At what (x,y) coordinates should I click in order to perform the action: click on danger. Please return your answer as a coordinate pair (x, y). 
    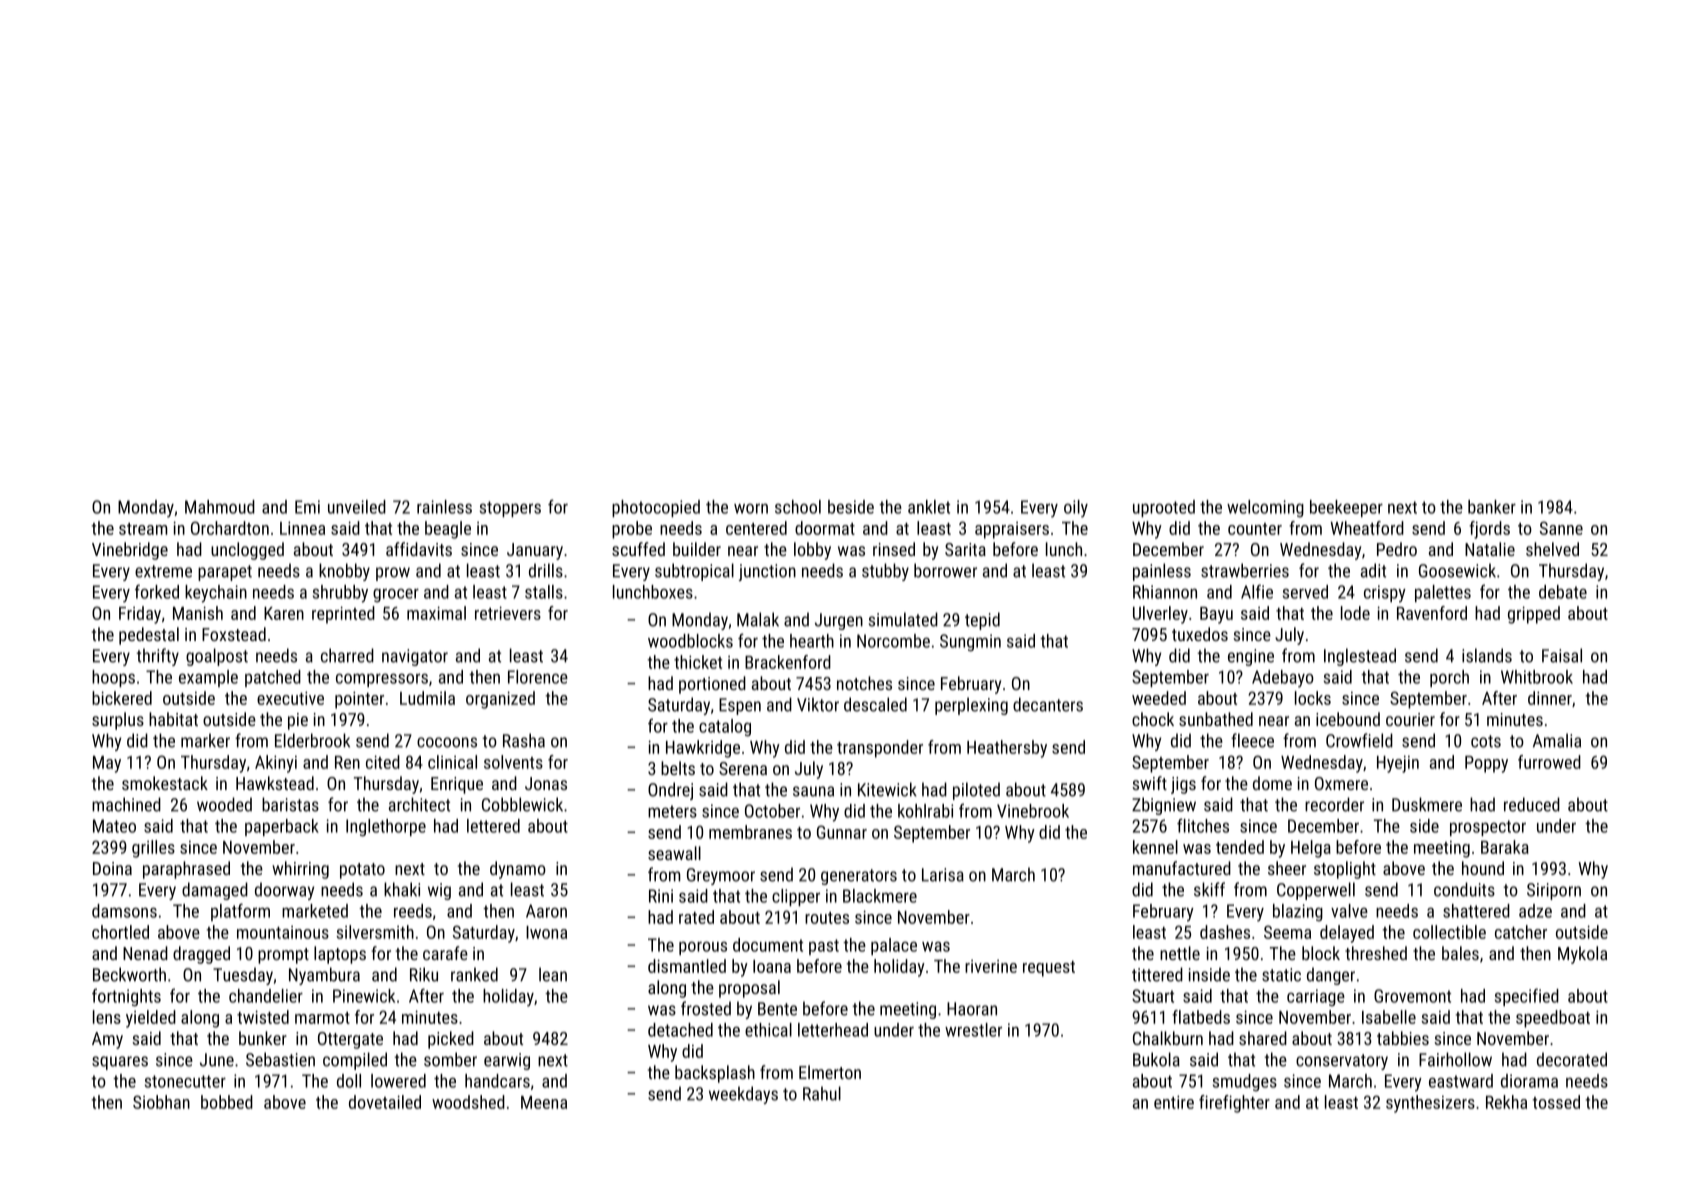
    Looking at the image, I should click on (1331, 976).
